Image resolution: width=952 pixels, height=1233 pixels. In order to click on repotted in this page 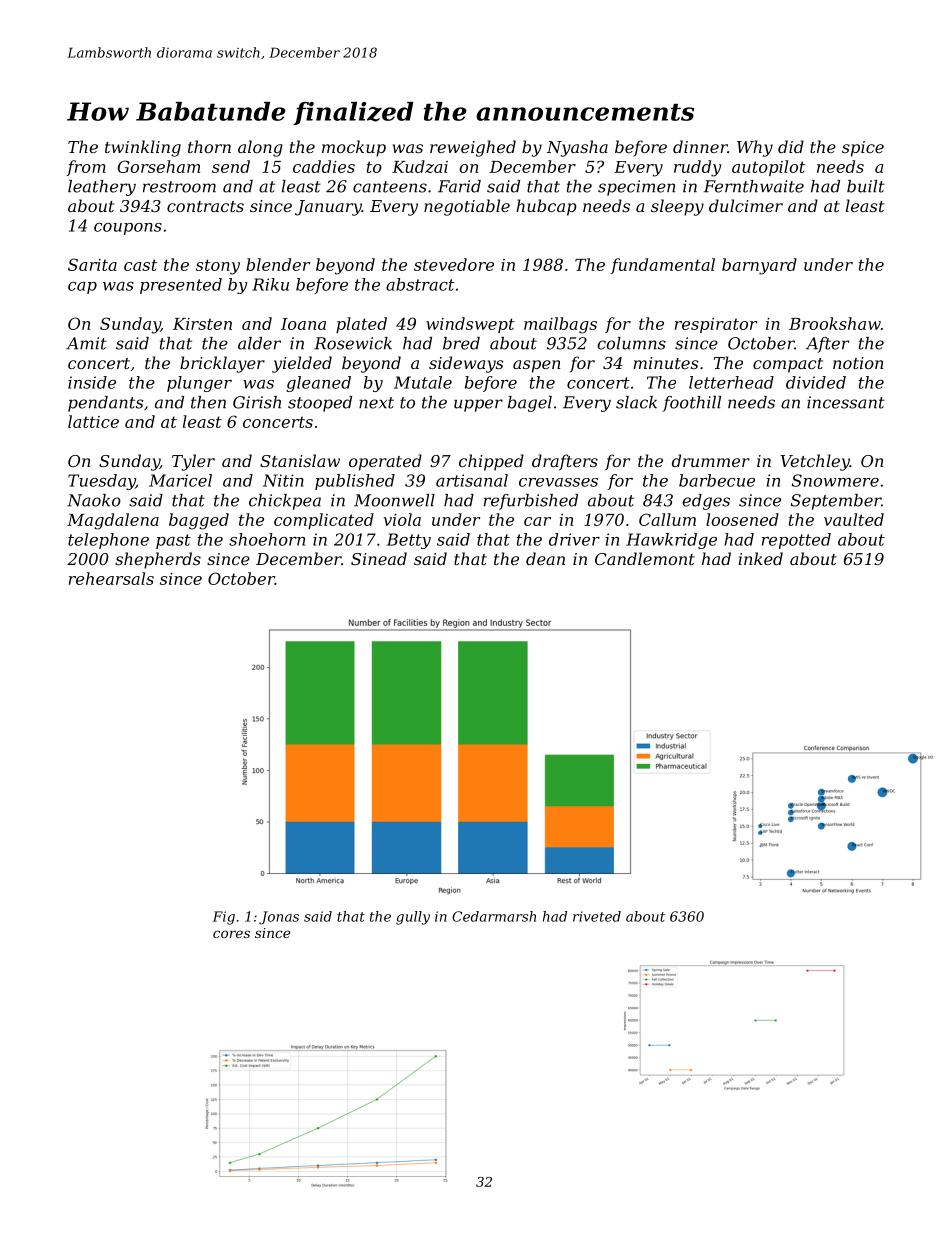, I will do `click(796, 541)`.
